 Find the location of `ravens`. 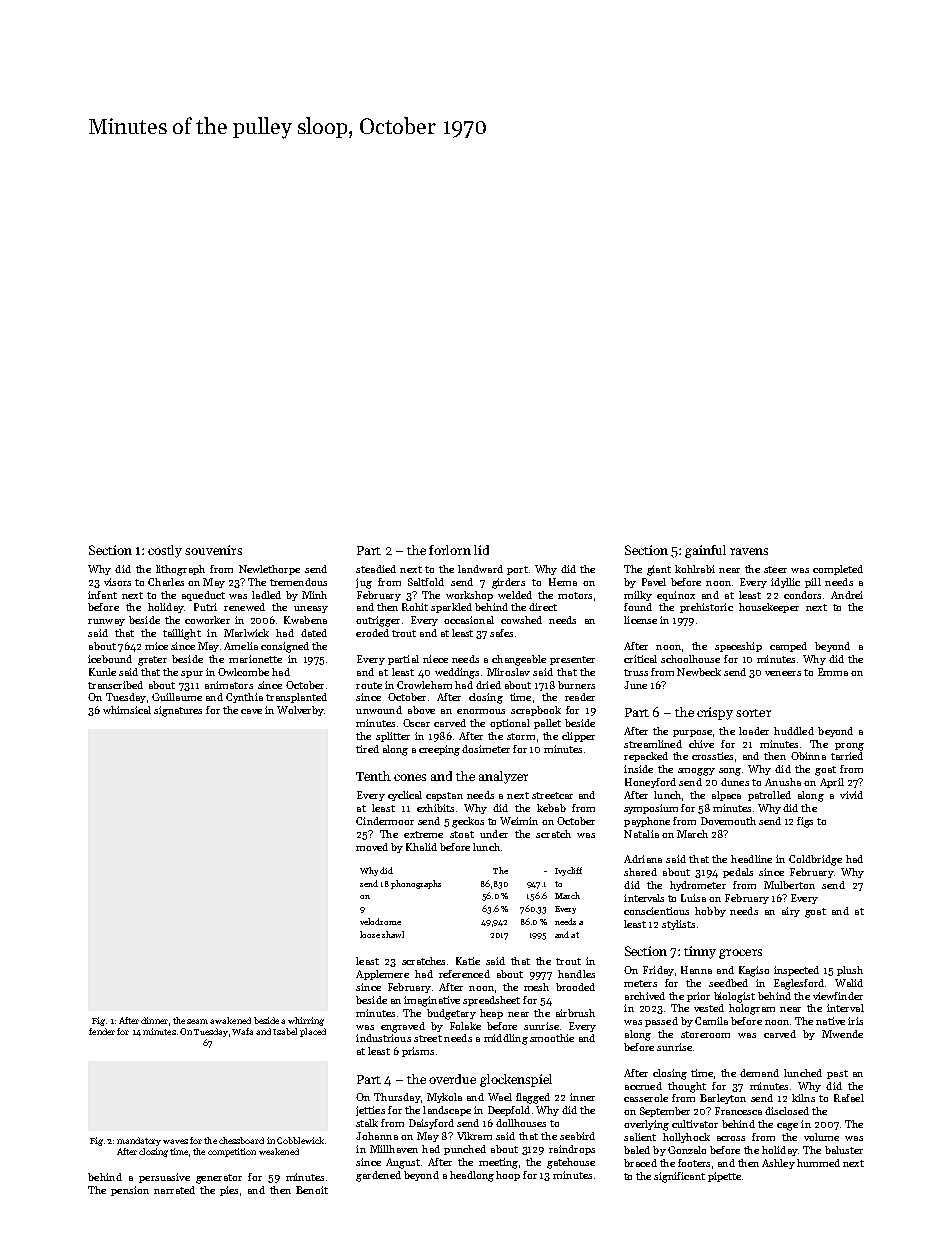

ravens is located at coordinates (749, 551).
